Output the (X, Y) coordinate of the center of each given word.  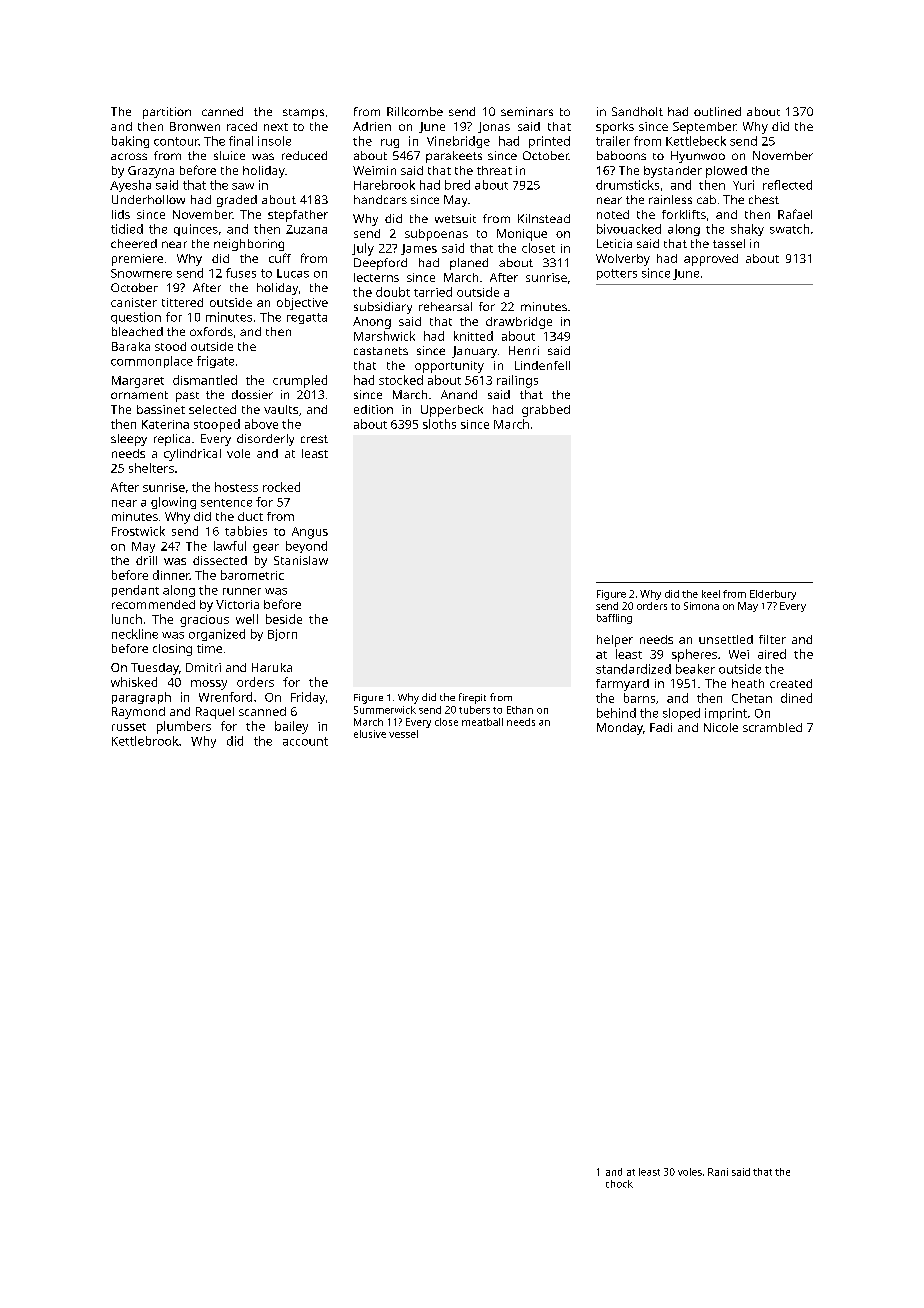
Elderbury (773, 595)
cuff (280, 258)
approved (711, 260)
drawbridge (519, 323)
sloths (439, 424)
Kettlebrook (145, 741)
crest (314, 439)
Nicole (721, 727)
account (305, 741)
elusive (370, 734)
